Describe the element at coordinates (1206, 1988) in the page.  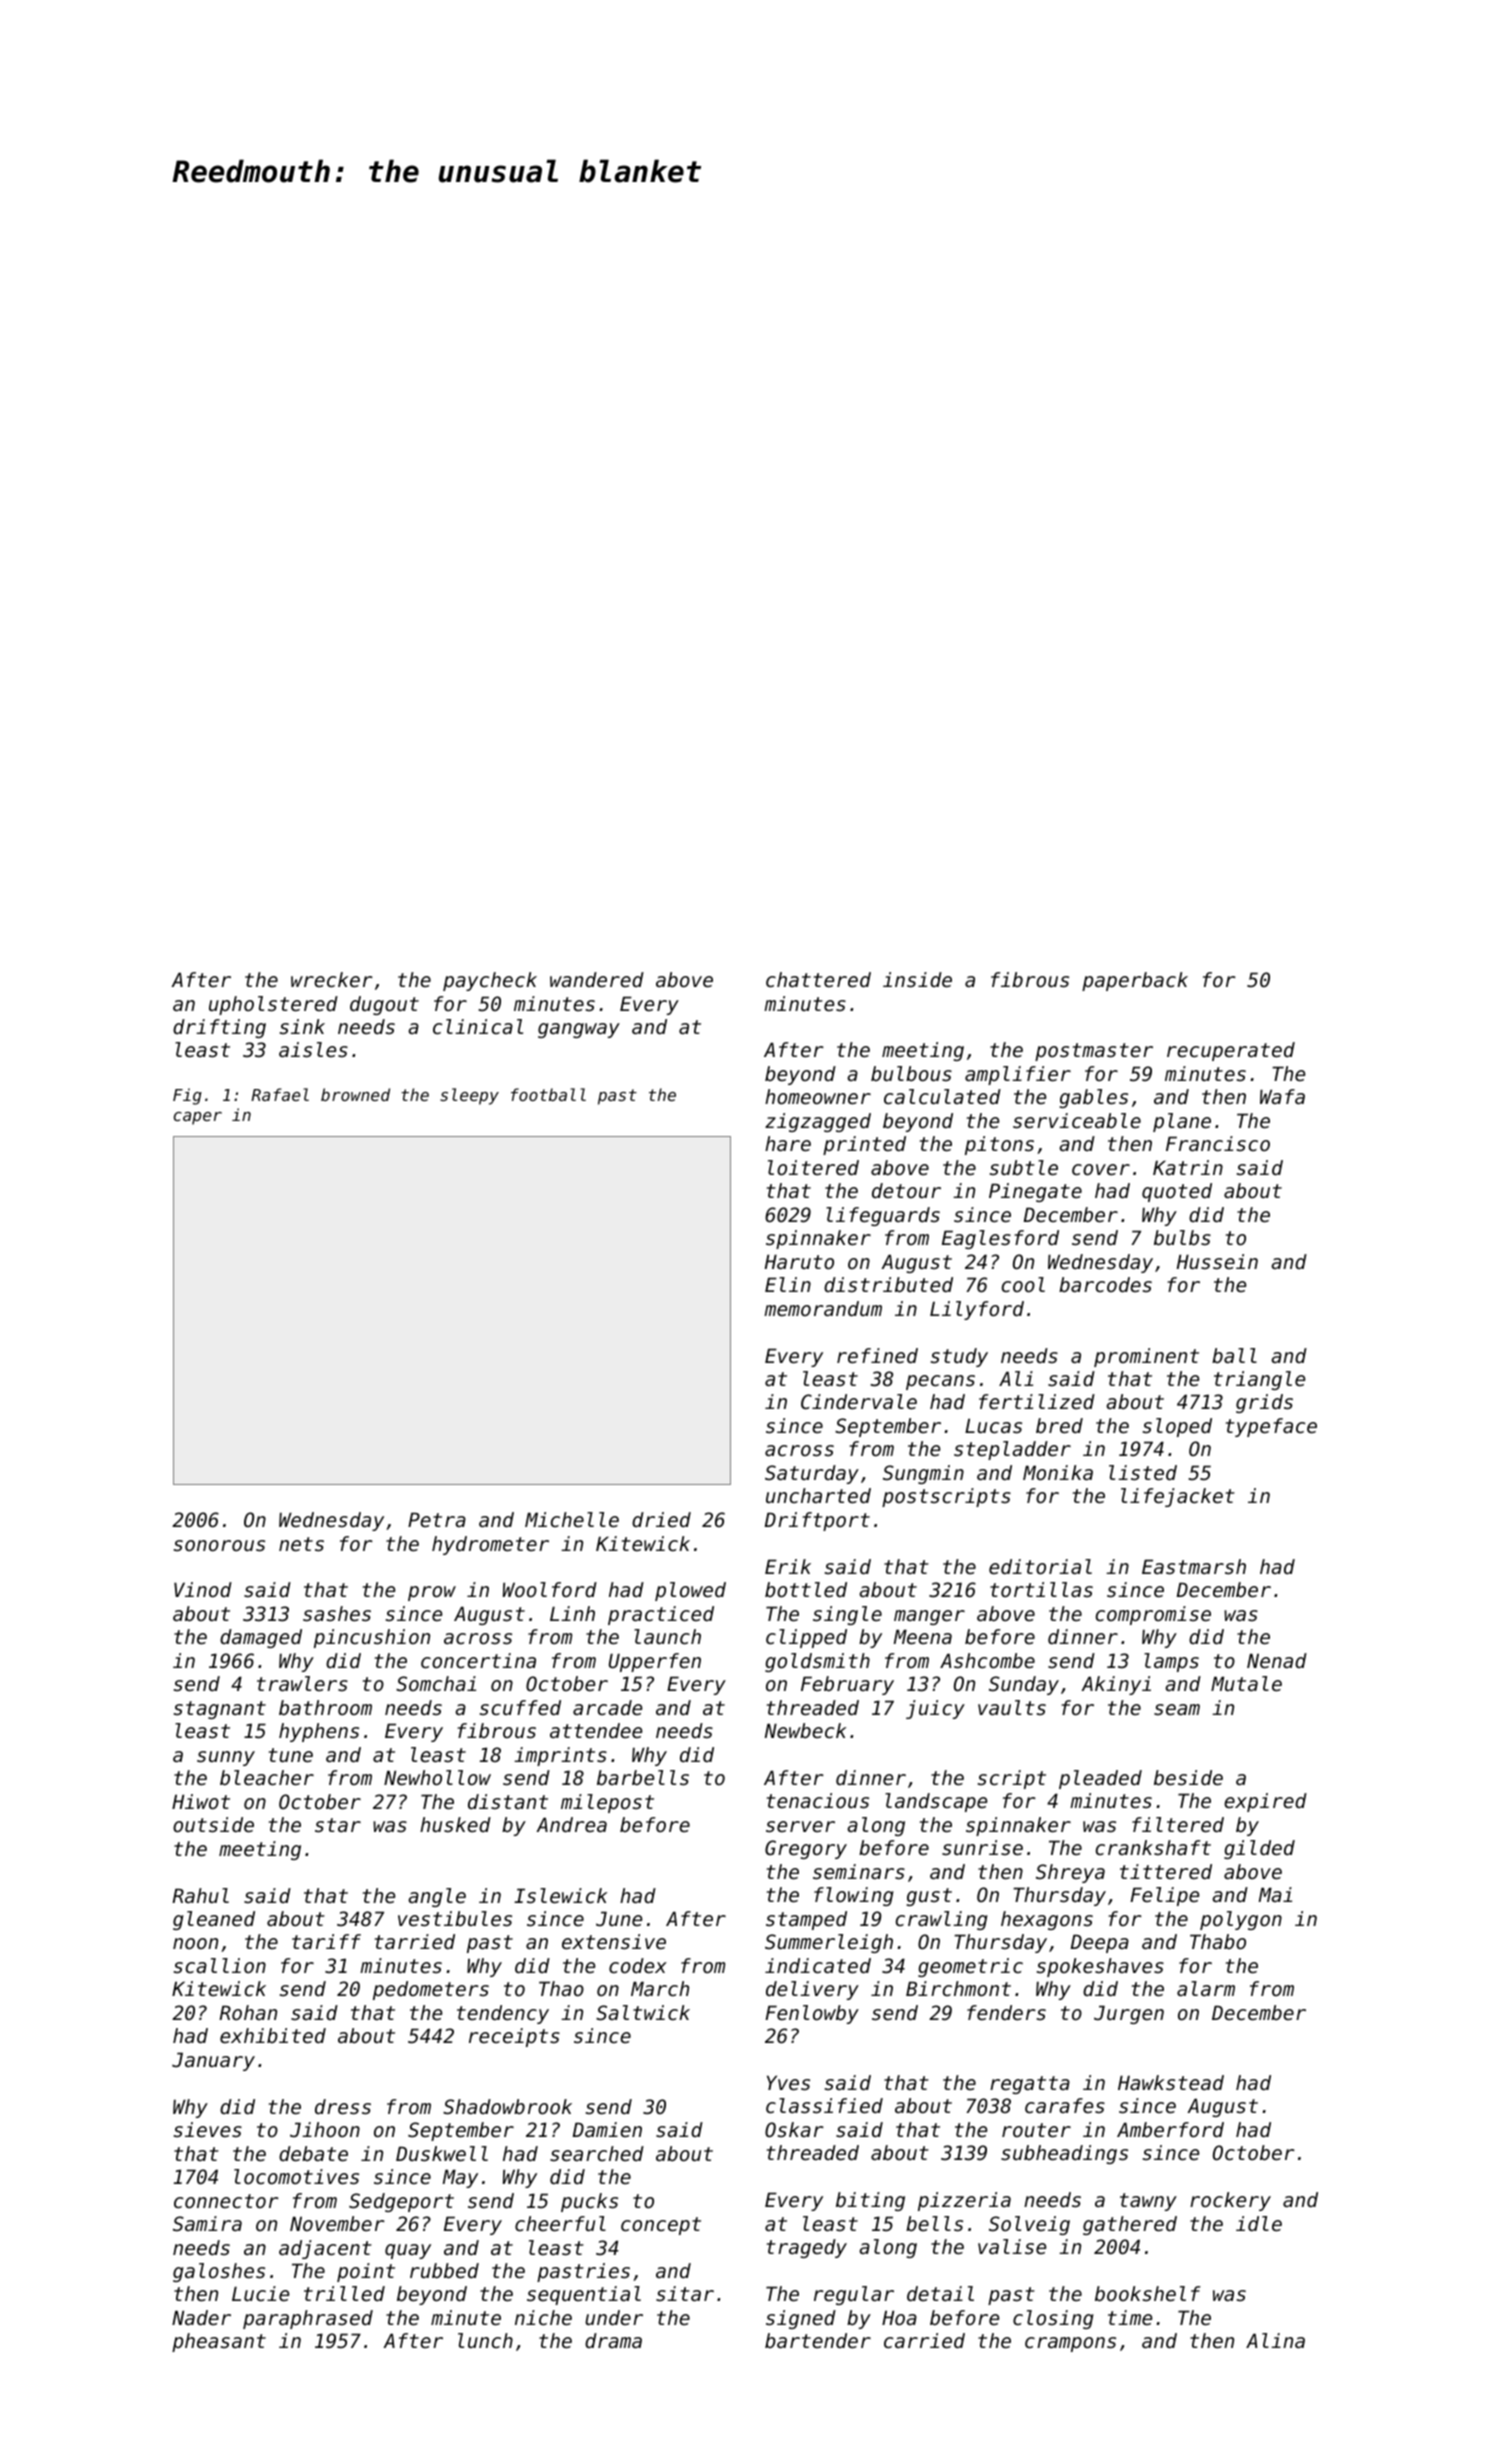
I see `alarm` at that location.
